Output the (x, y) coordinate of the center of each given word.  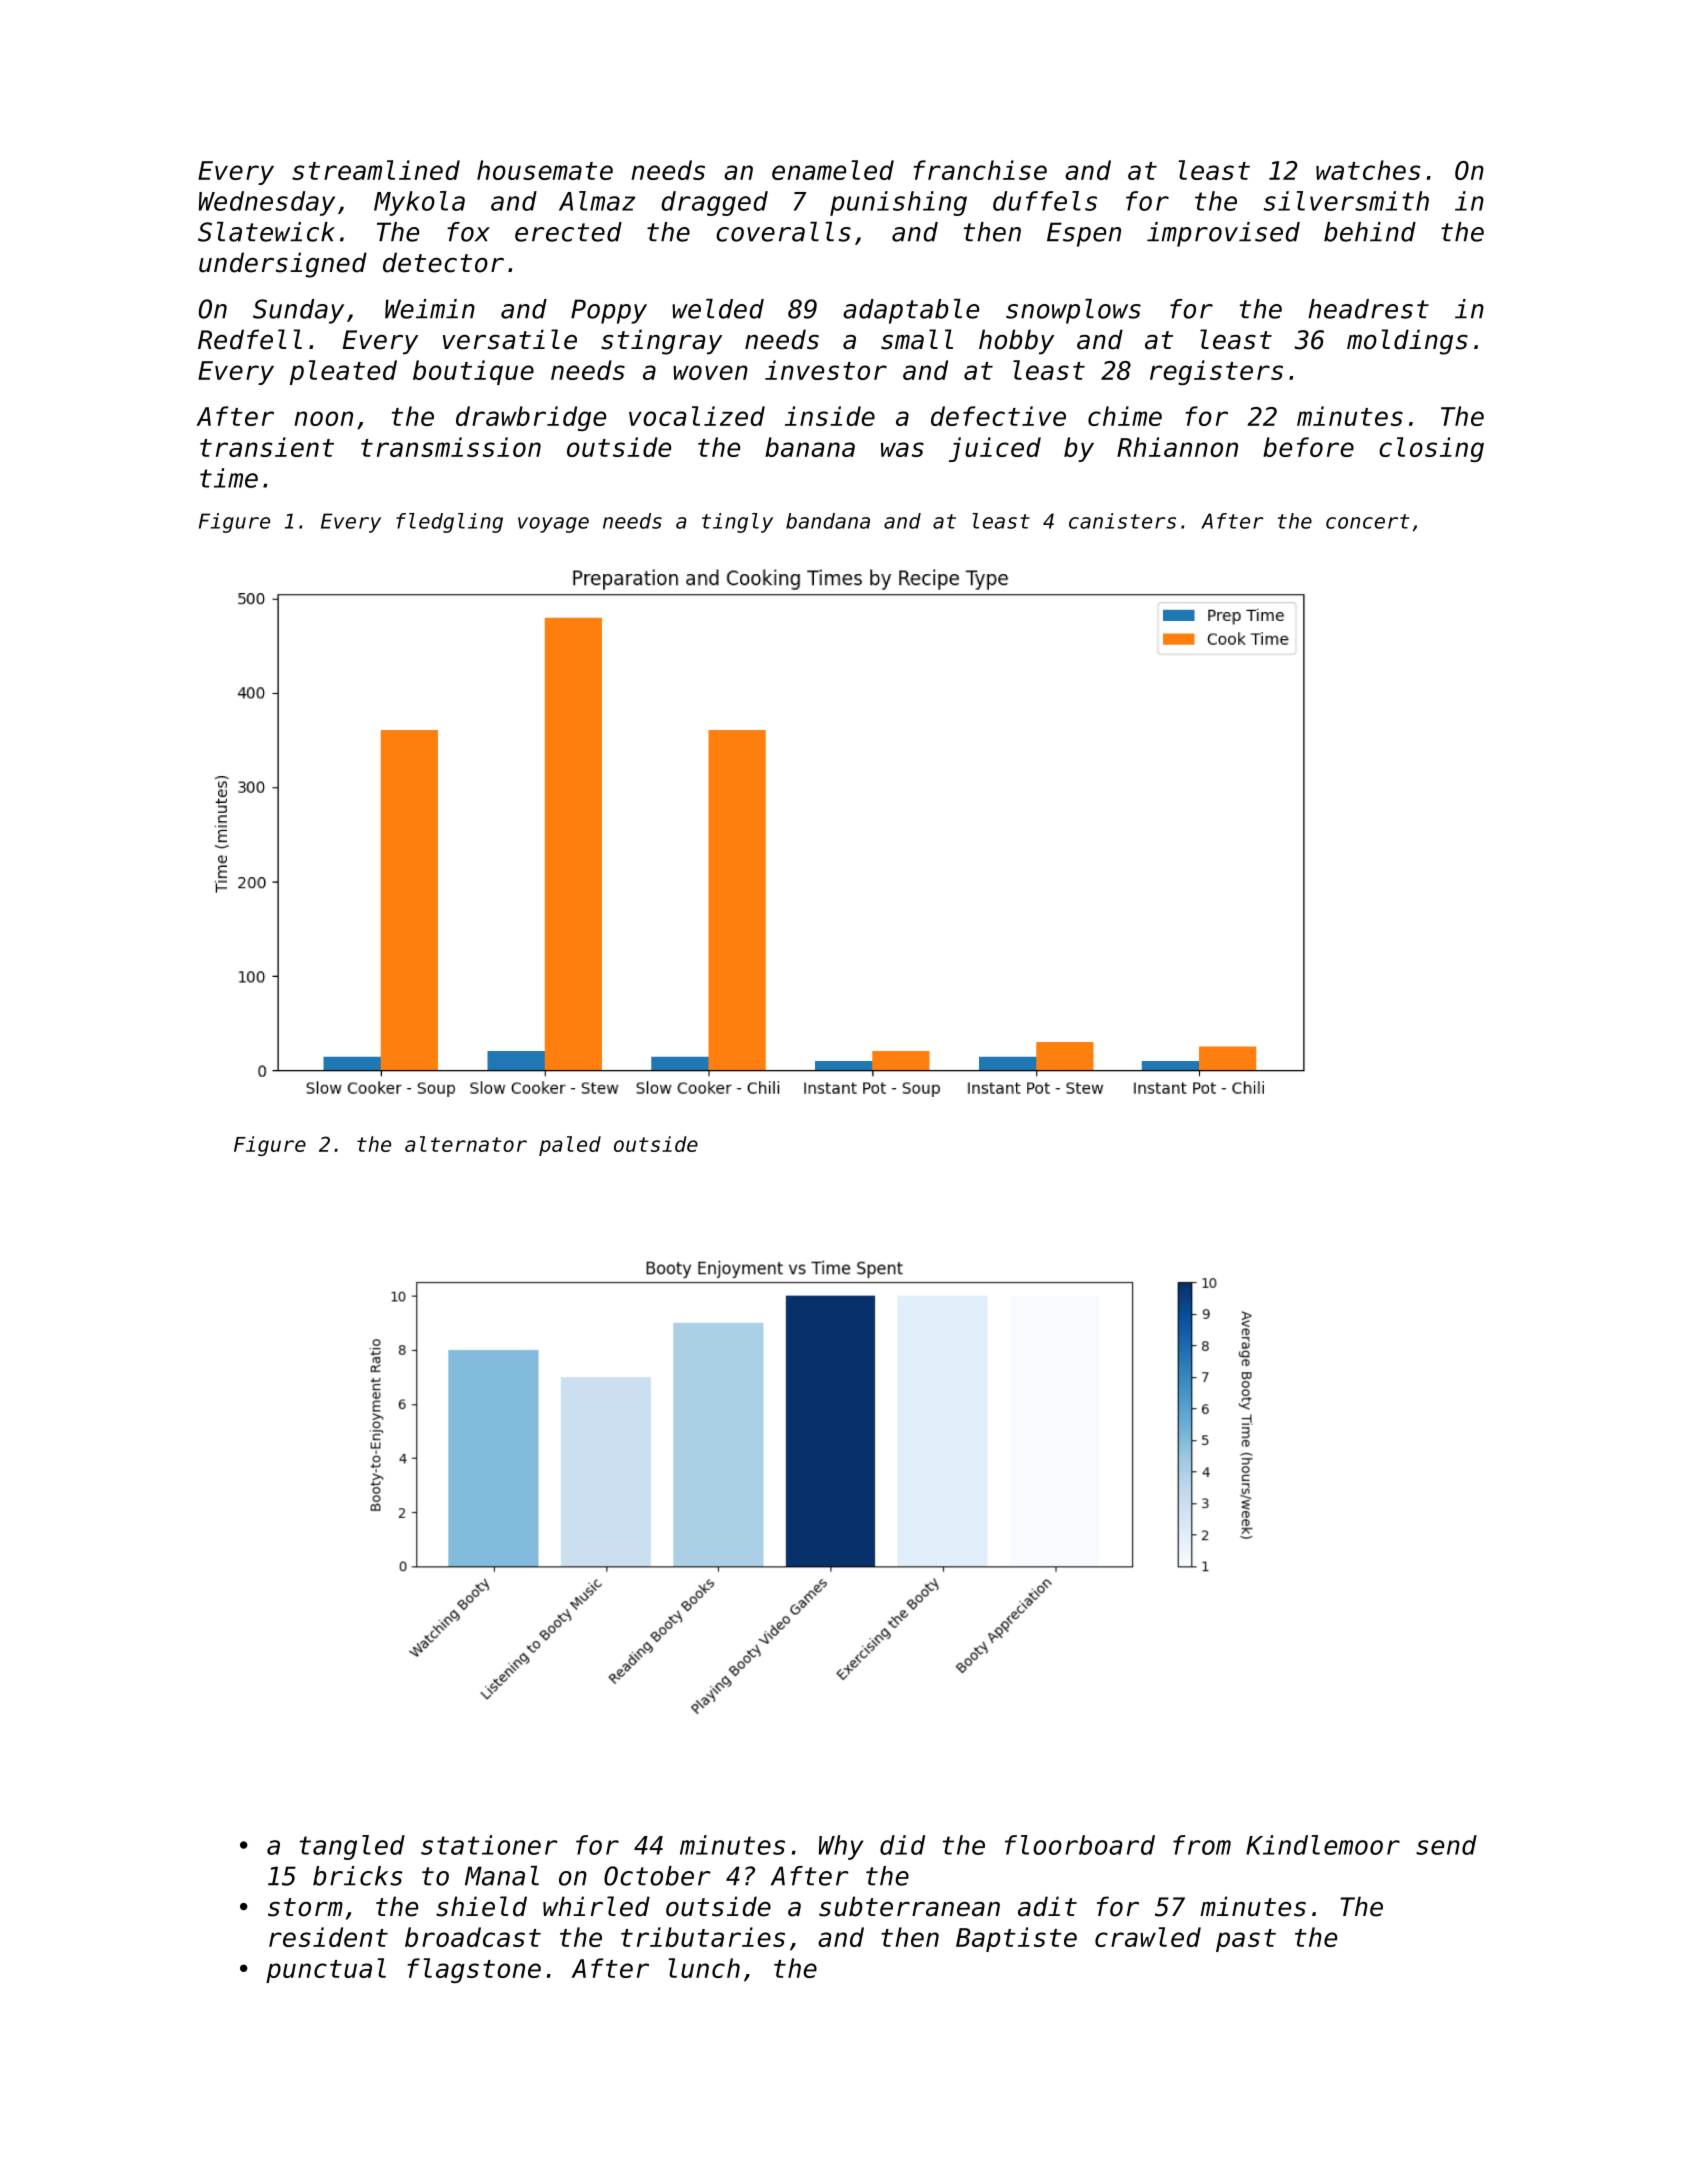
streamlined (376, 170)
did (902, 1845)
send (1446, 1845)
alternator (466, 1144)
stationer (489, 1845)
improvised (1223, 234)
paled (570, 1146)
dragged (714, 203)
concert (1367, 521)
